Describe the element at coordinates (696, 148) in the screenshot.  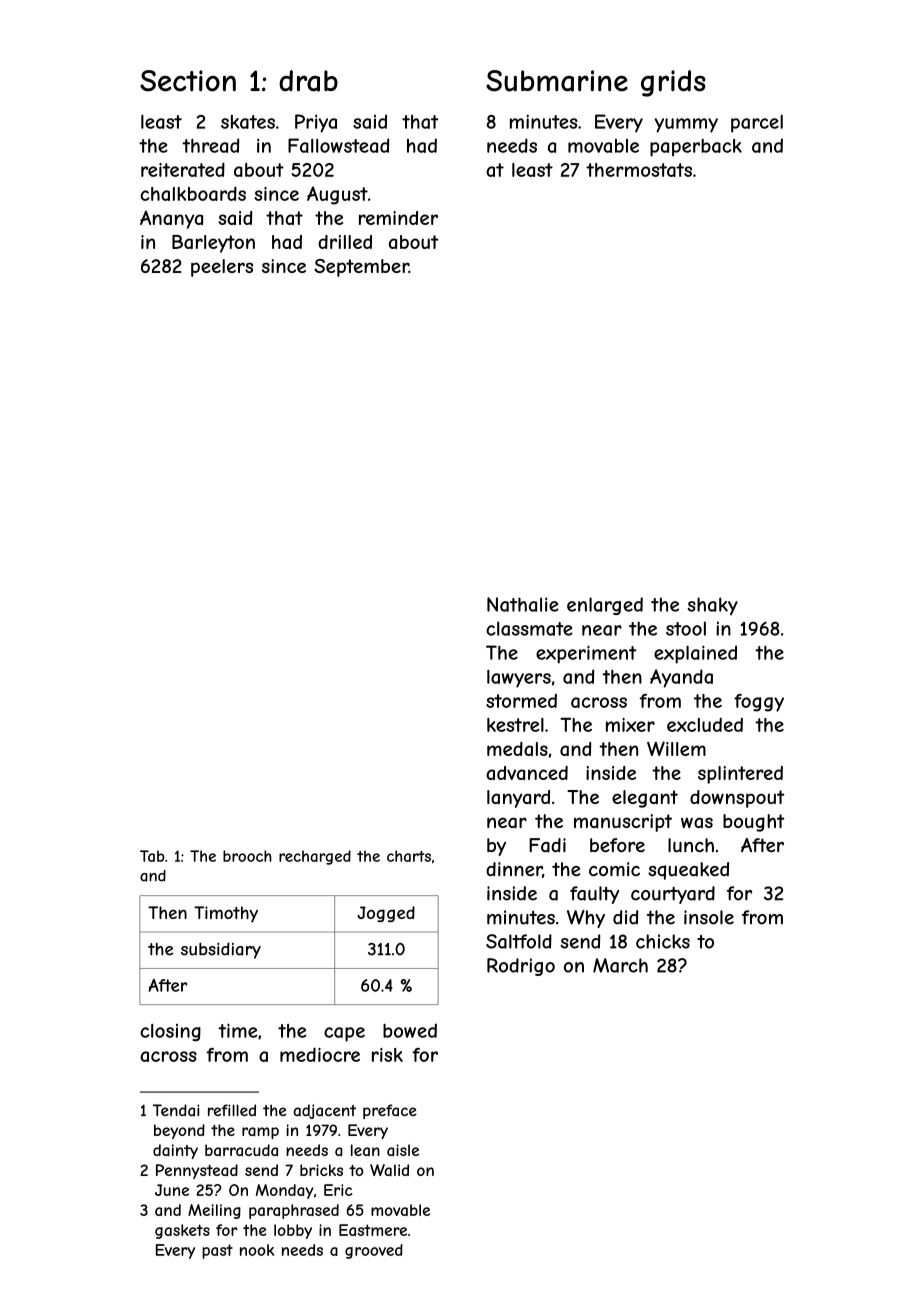
I see `paperback` at that location.
